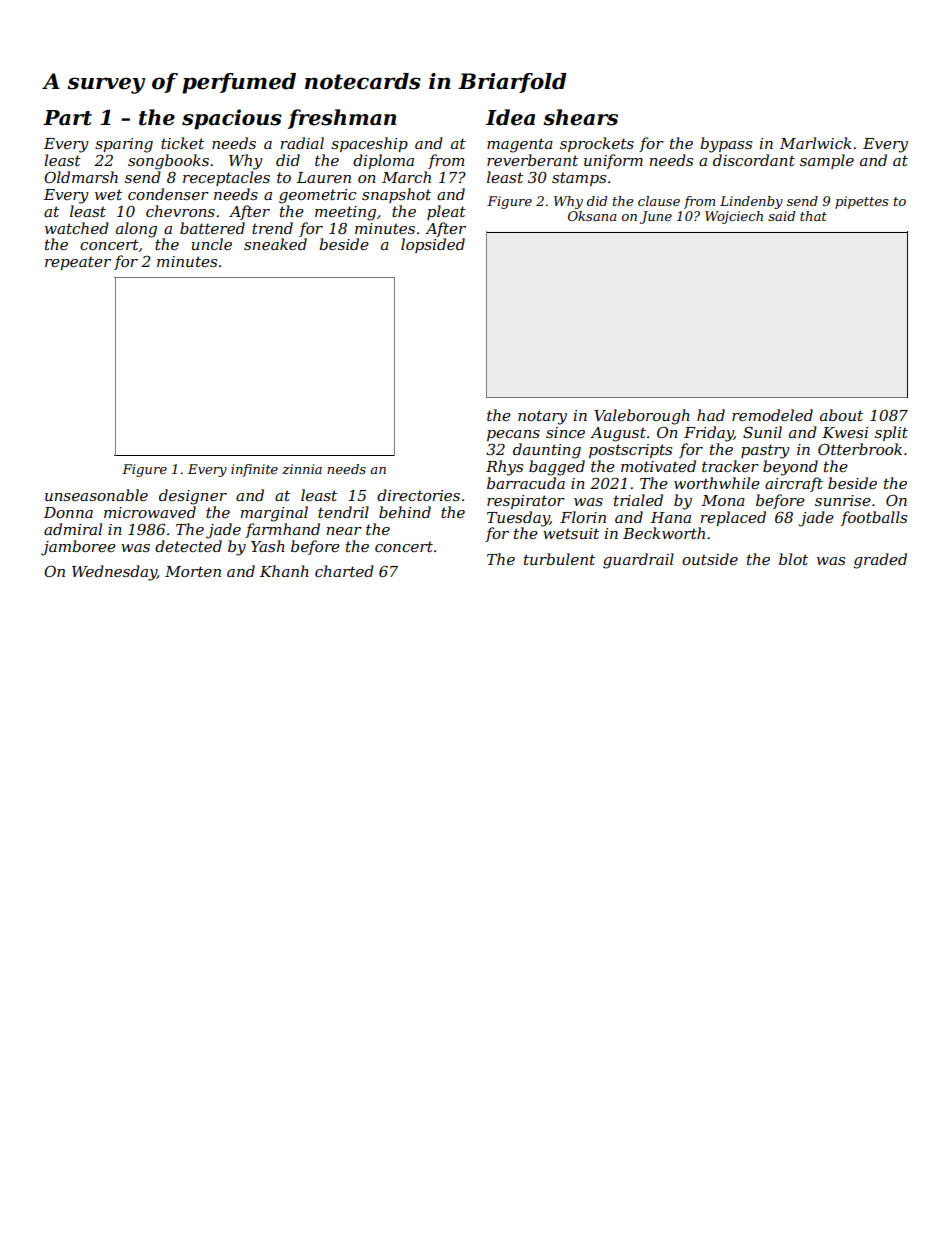  I want to click on Part, so click(67, 118).
